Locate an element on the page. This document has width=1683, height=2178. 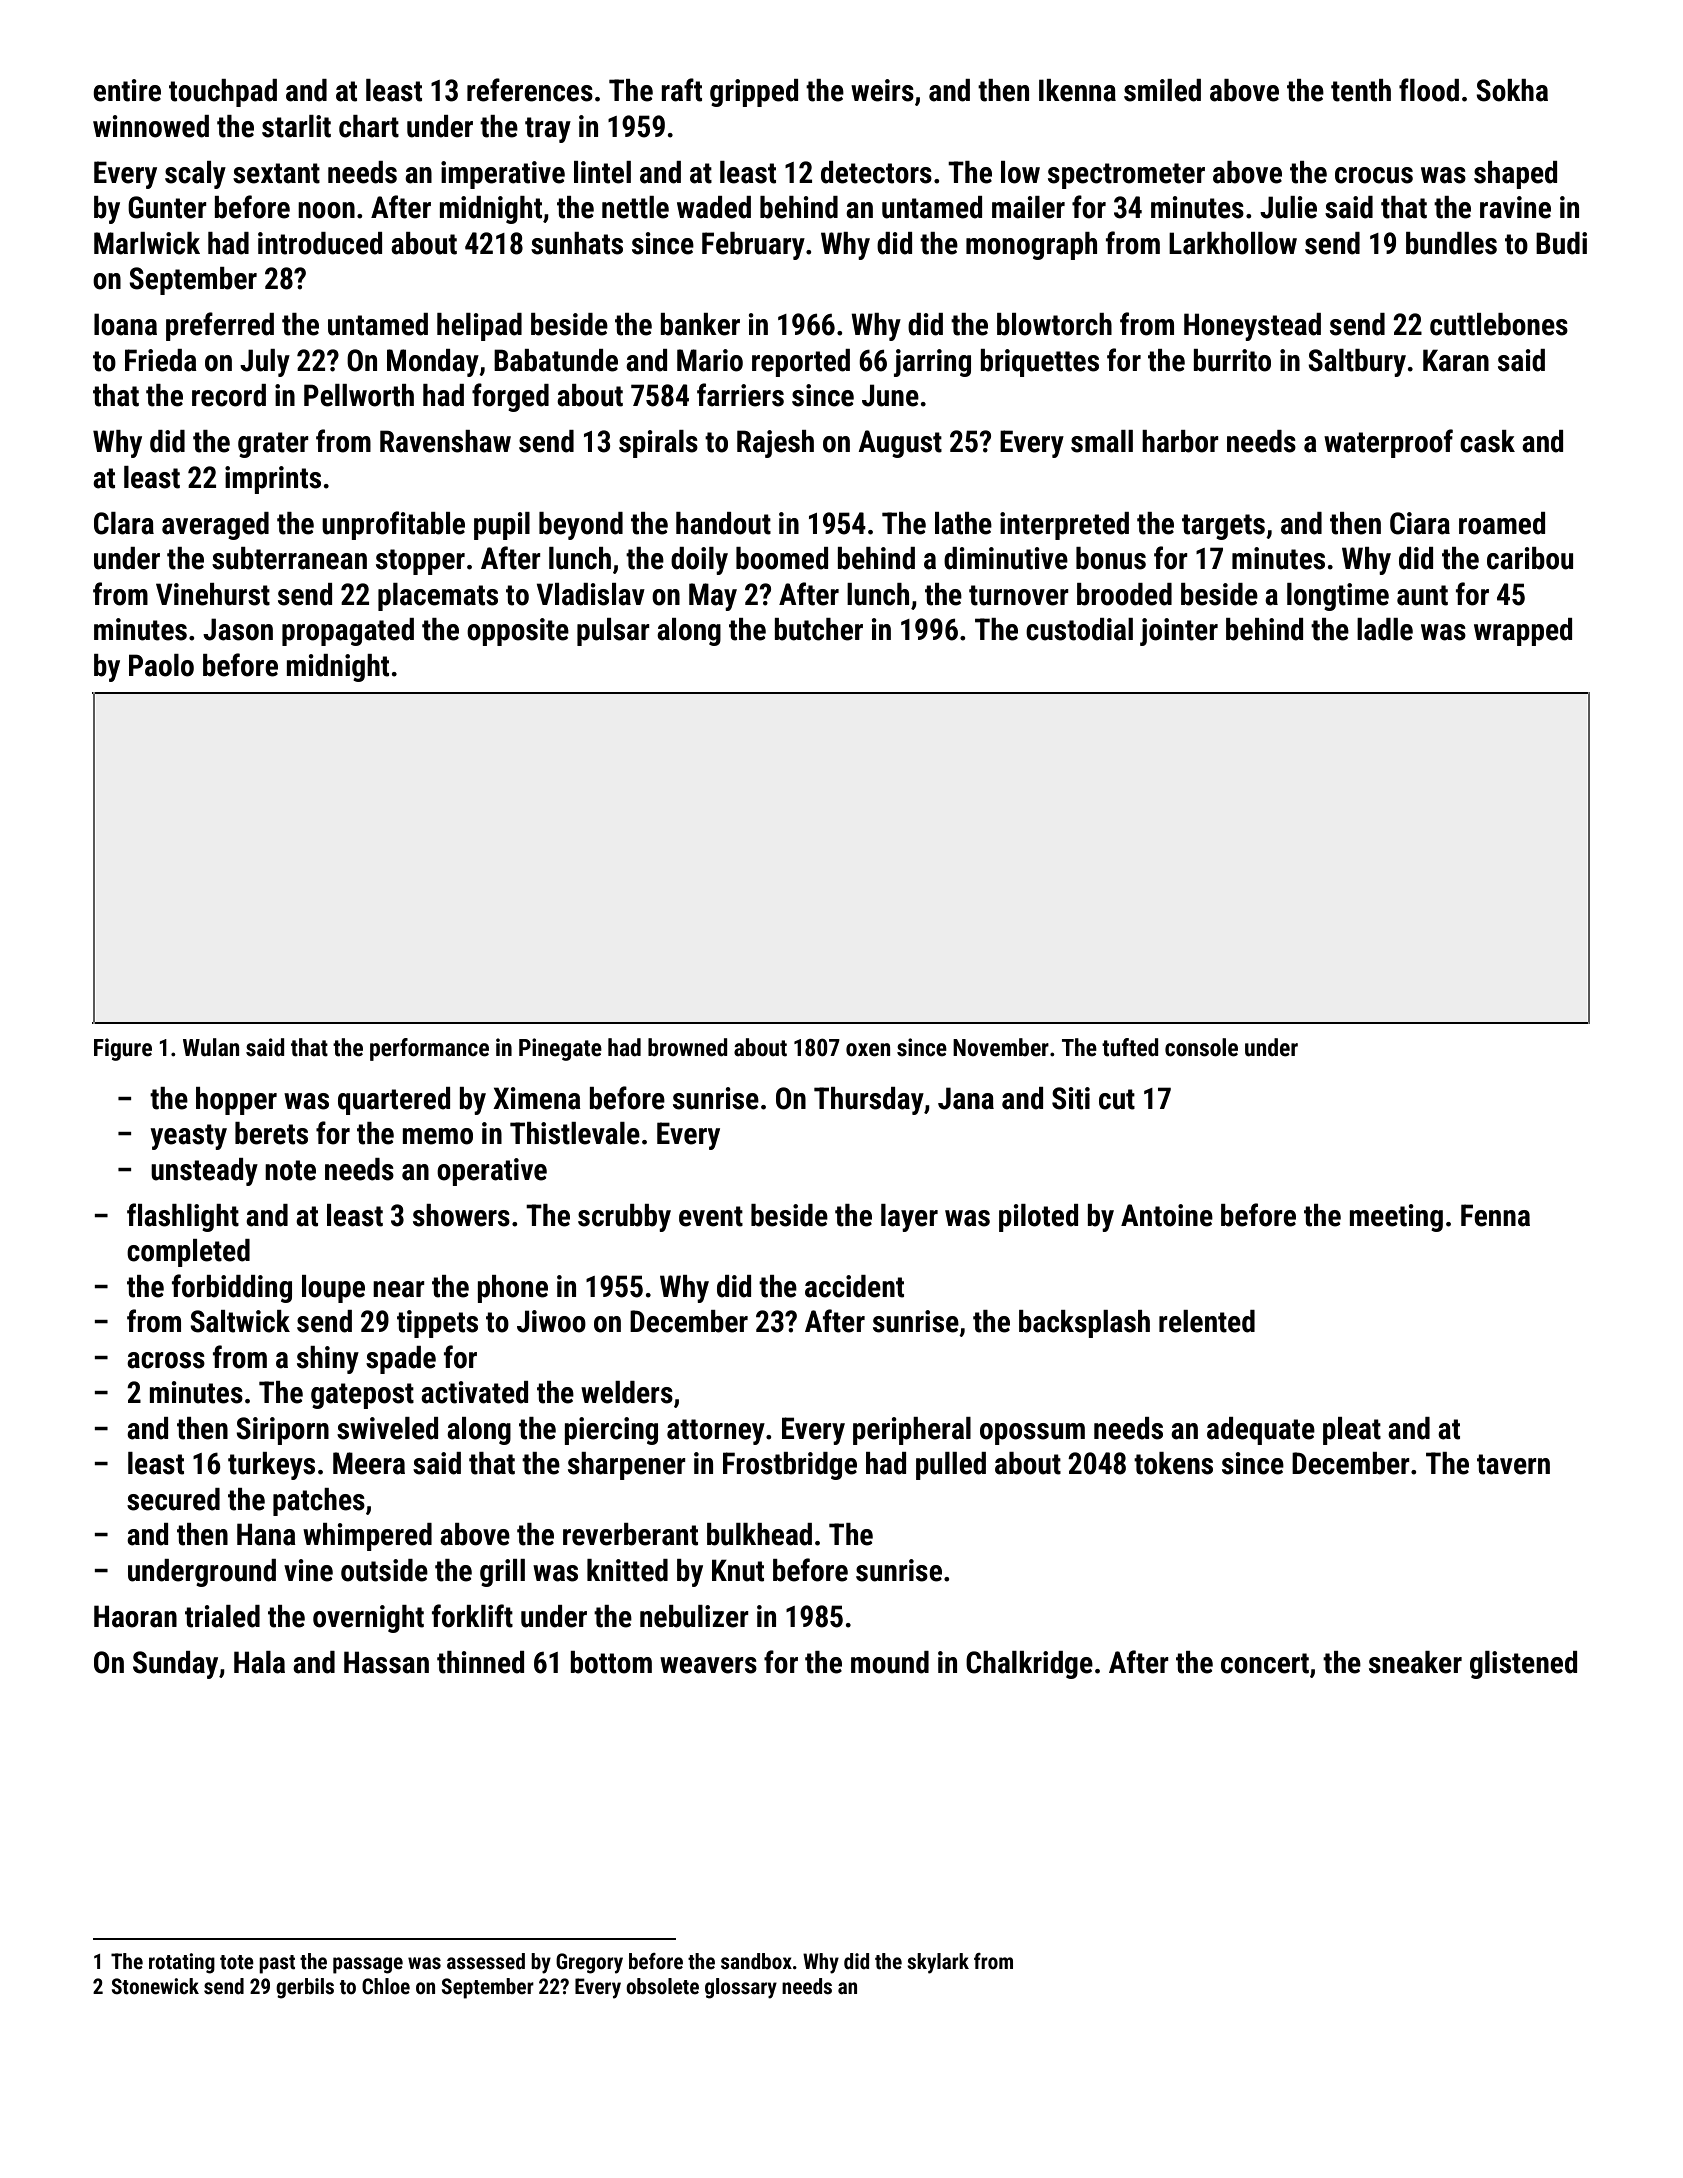
raft is located at coordinates (681, 90).
